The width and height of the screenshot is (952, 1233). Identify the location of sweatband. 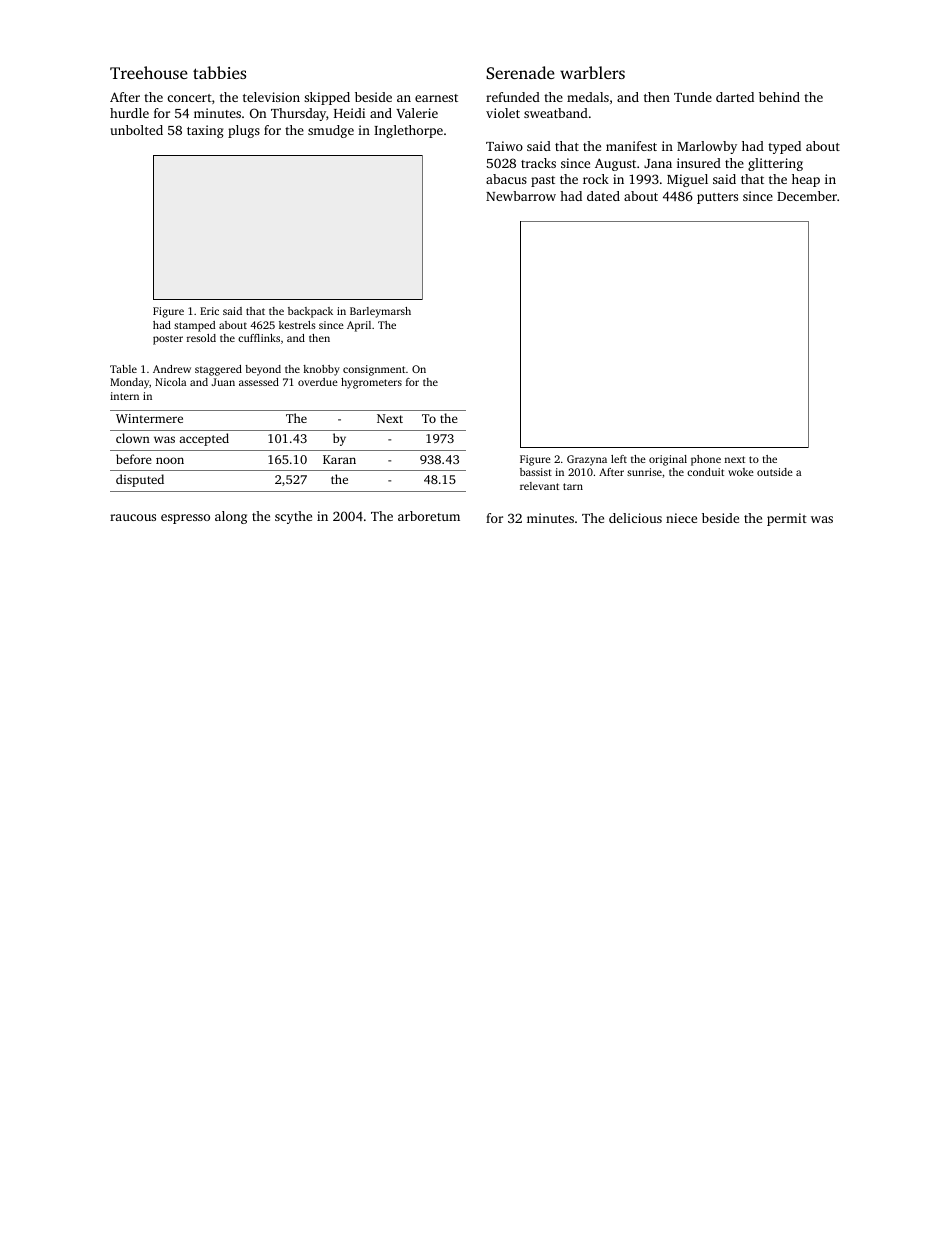
(556, 113).
